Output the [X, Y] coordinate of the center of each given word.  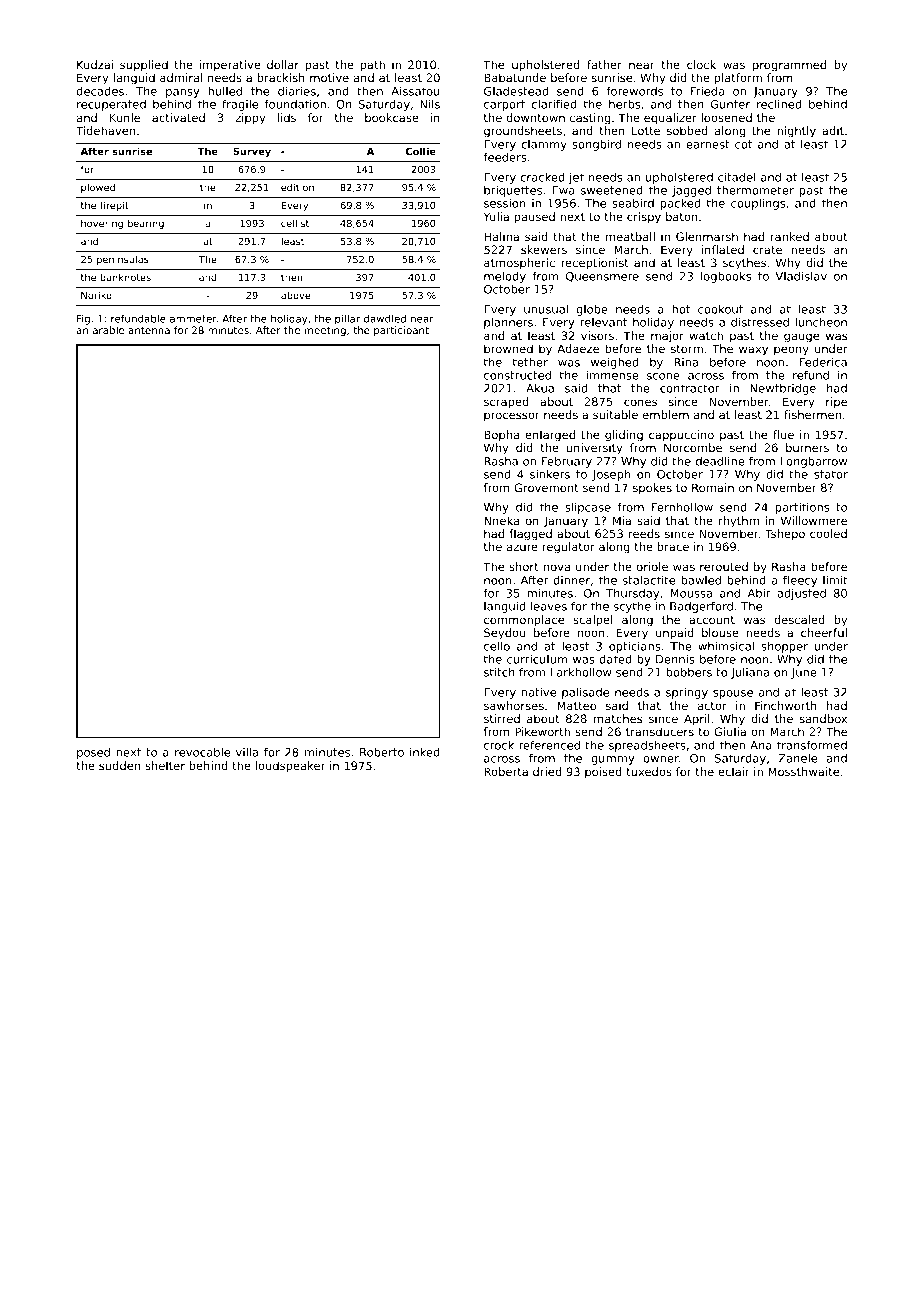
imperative [230, 66]
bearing [146, 224]
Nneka [501, 520]
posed [93, 753]
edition [297, 187]
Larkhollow [581, 672]
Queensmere [602, 277]
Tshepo [785, 535]
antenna [149, 330]
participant [401, 331]
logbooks [726, 277]
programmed [789, 66]
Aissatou [415, 91]
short [524, 566]
